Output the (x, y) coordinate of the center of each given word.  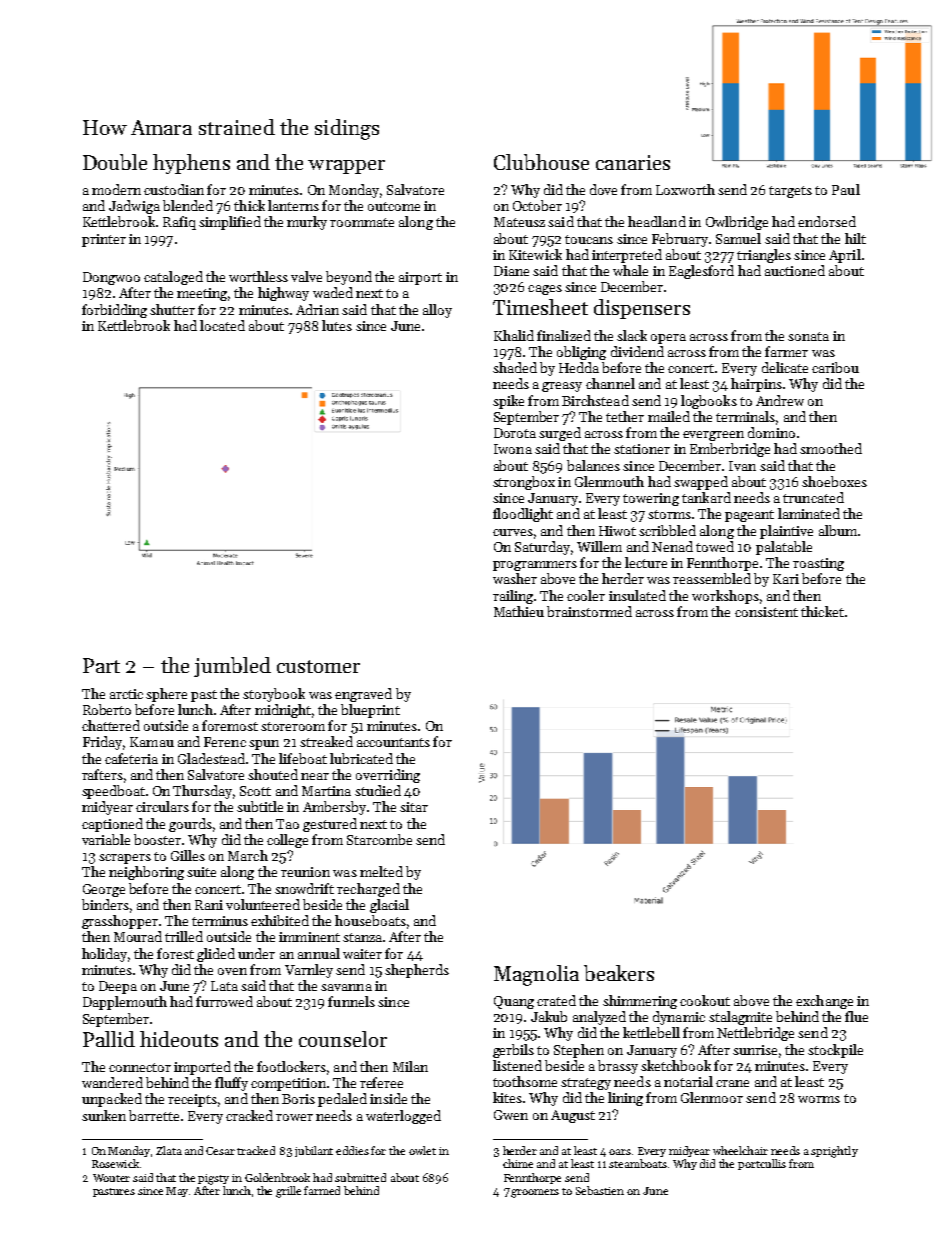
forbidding (114, 311)
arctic (126, 694)
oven (232, 971)
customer (318, 666)
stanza (362, 937)
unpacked (112, 1100)
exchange (824, 1002)
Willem (599, 546)
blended (188, 205)
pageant (749, 516)
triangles (764, 256)
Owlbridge (737, 223)
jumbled (232, 667)
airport (420, 278)
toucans (589, 239)
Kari (786, 579)
